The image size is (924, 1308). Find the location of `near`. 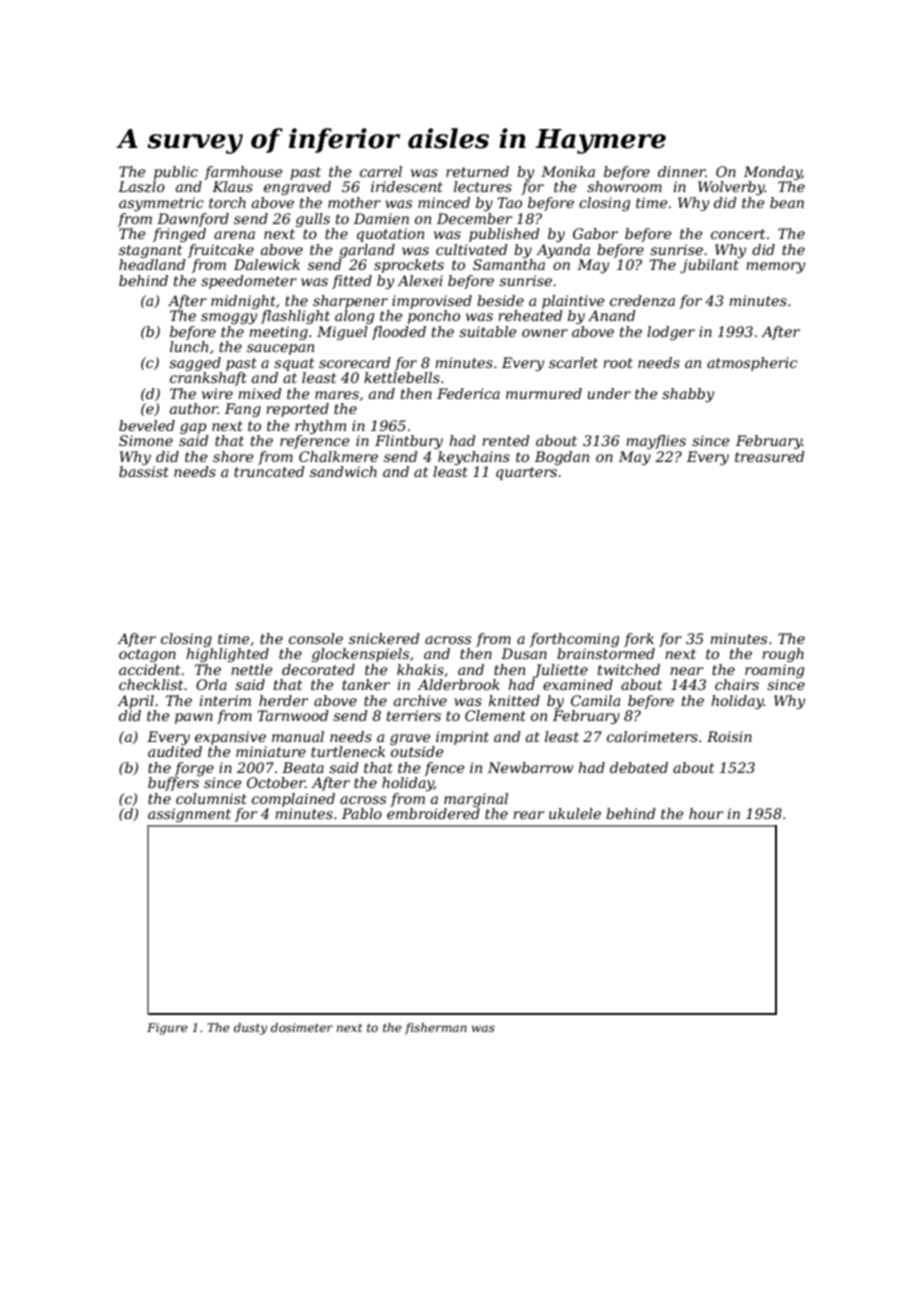

near is located at coordinates (686, 671).
